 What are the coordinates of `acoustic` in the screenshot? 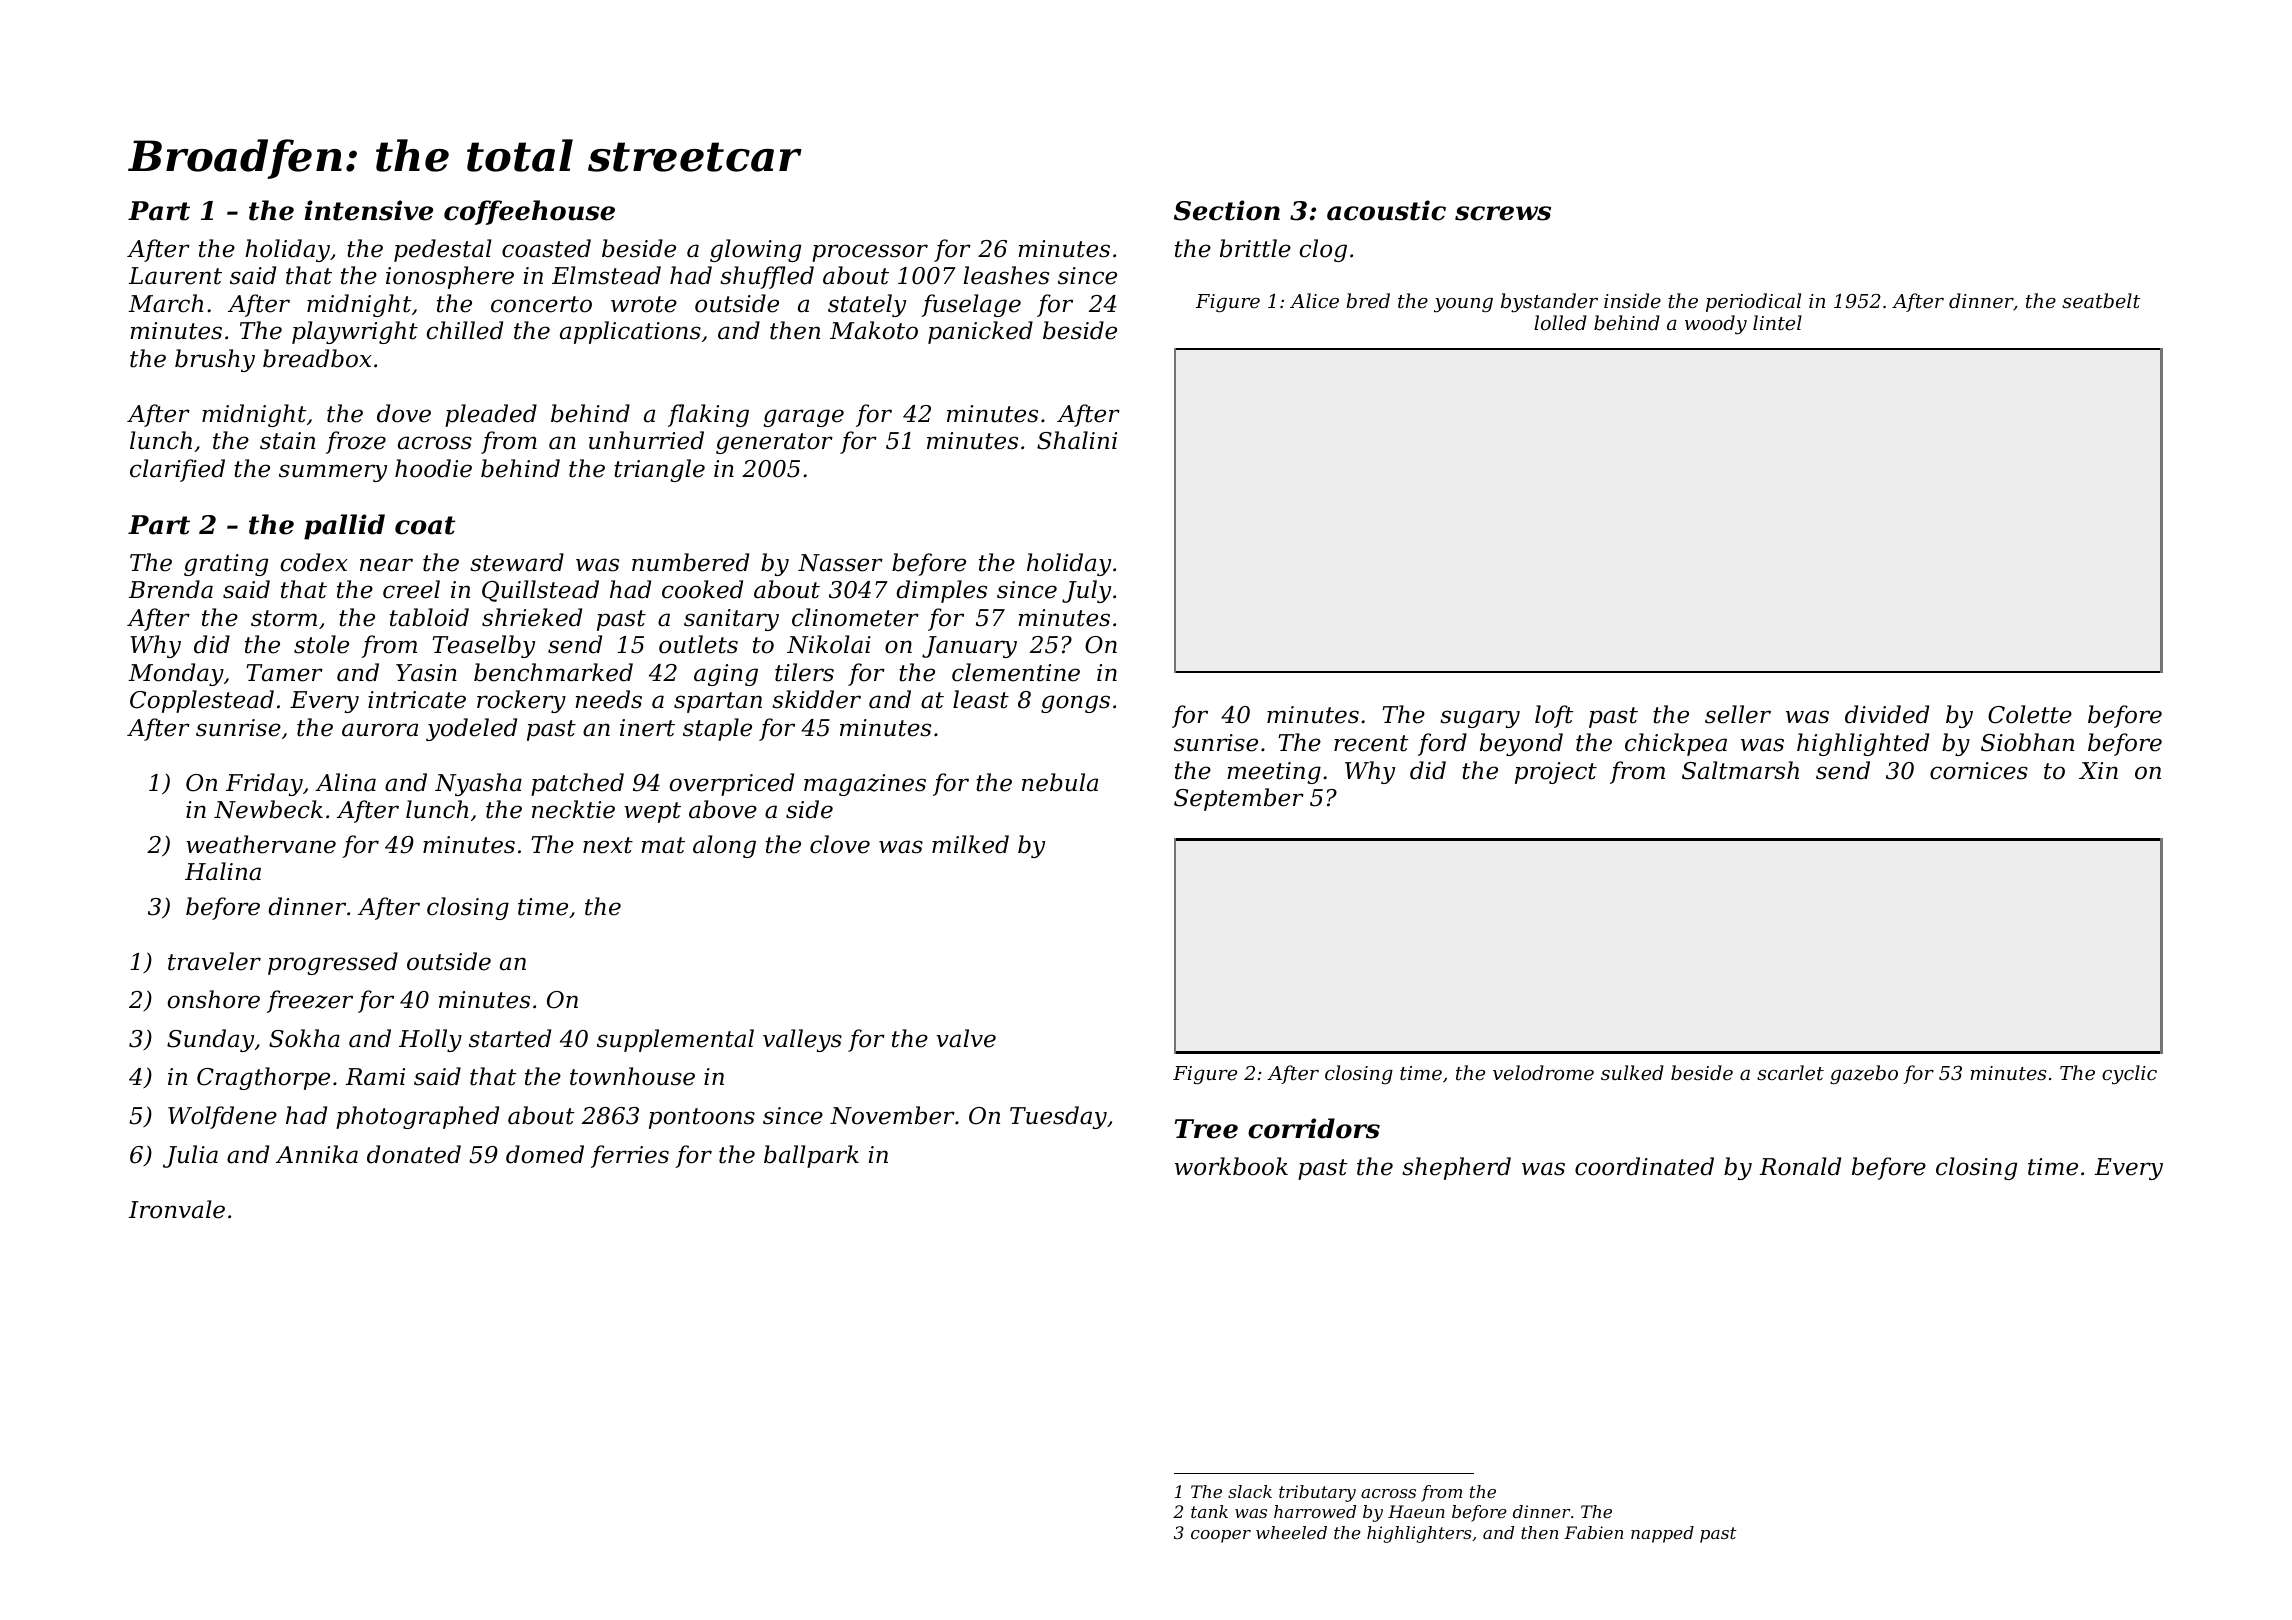 It's located at (1386, 210).
